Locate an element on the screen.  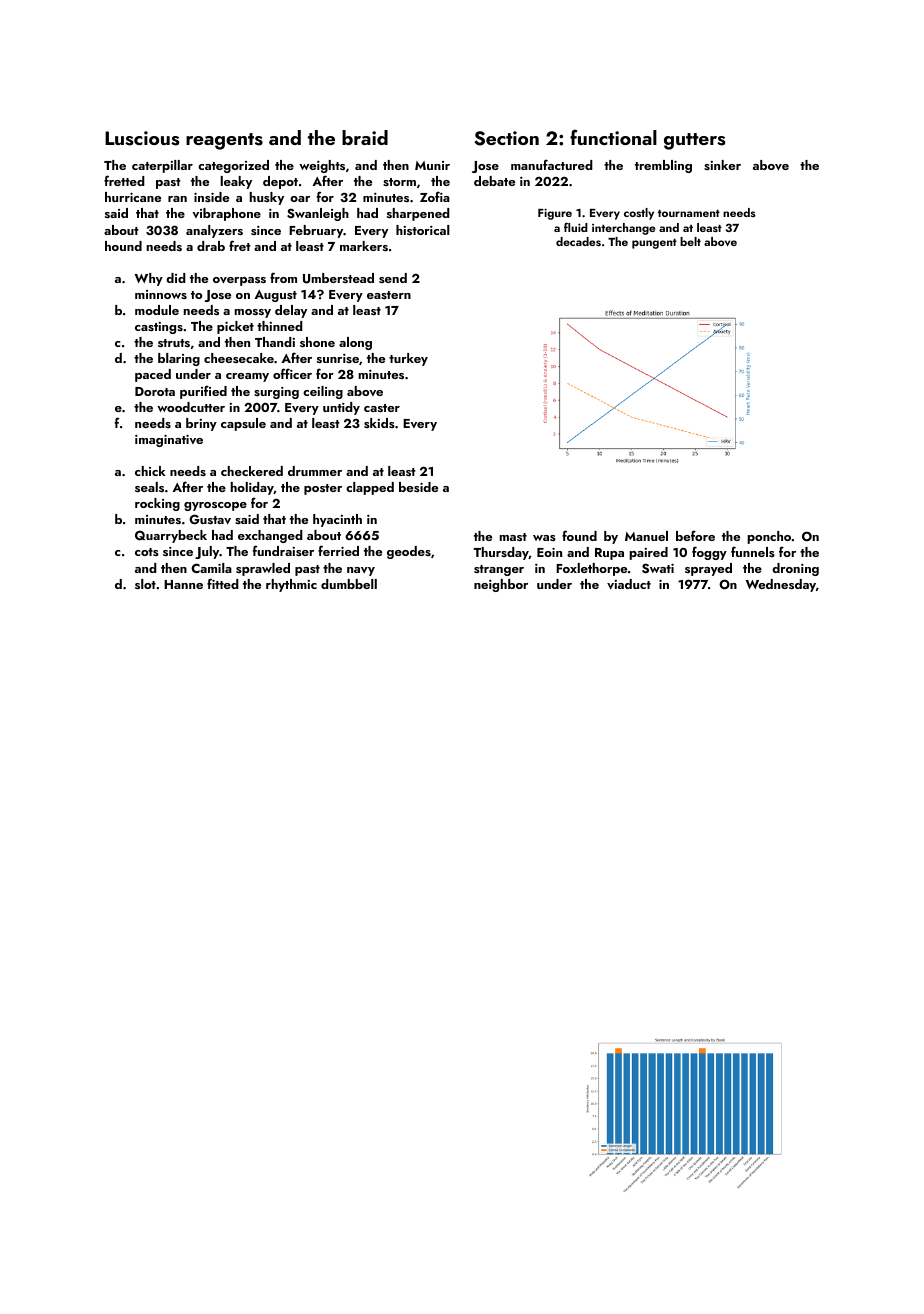
braid is located at coordinates (365, 137).
